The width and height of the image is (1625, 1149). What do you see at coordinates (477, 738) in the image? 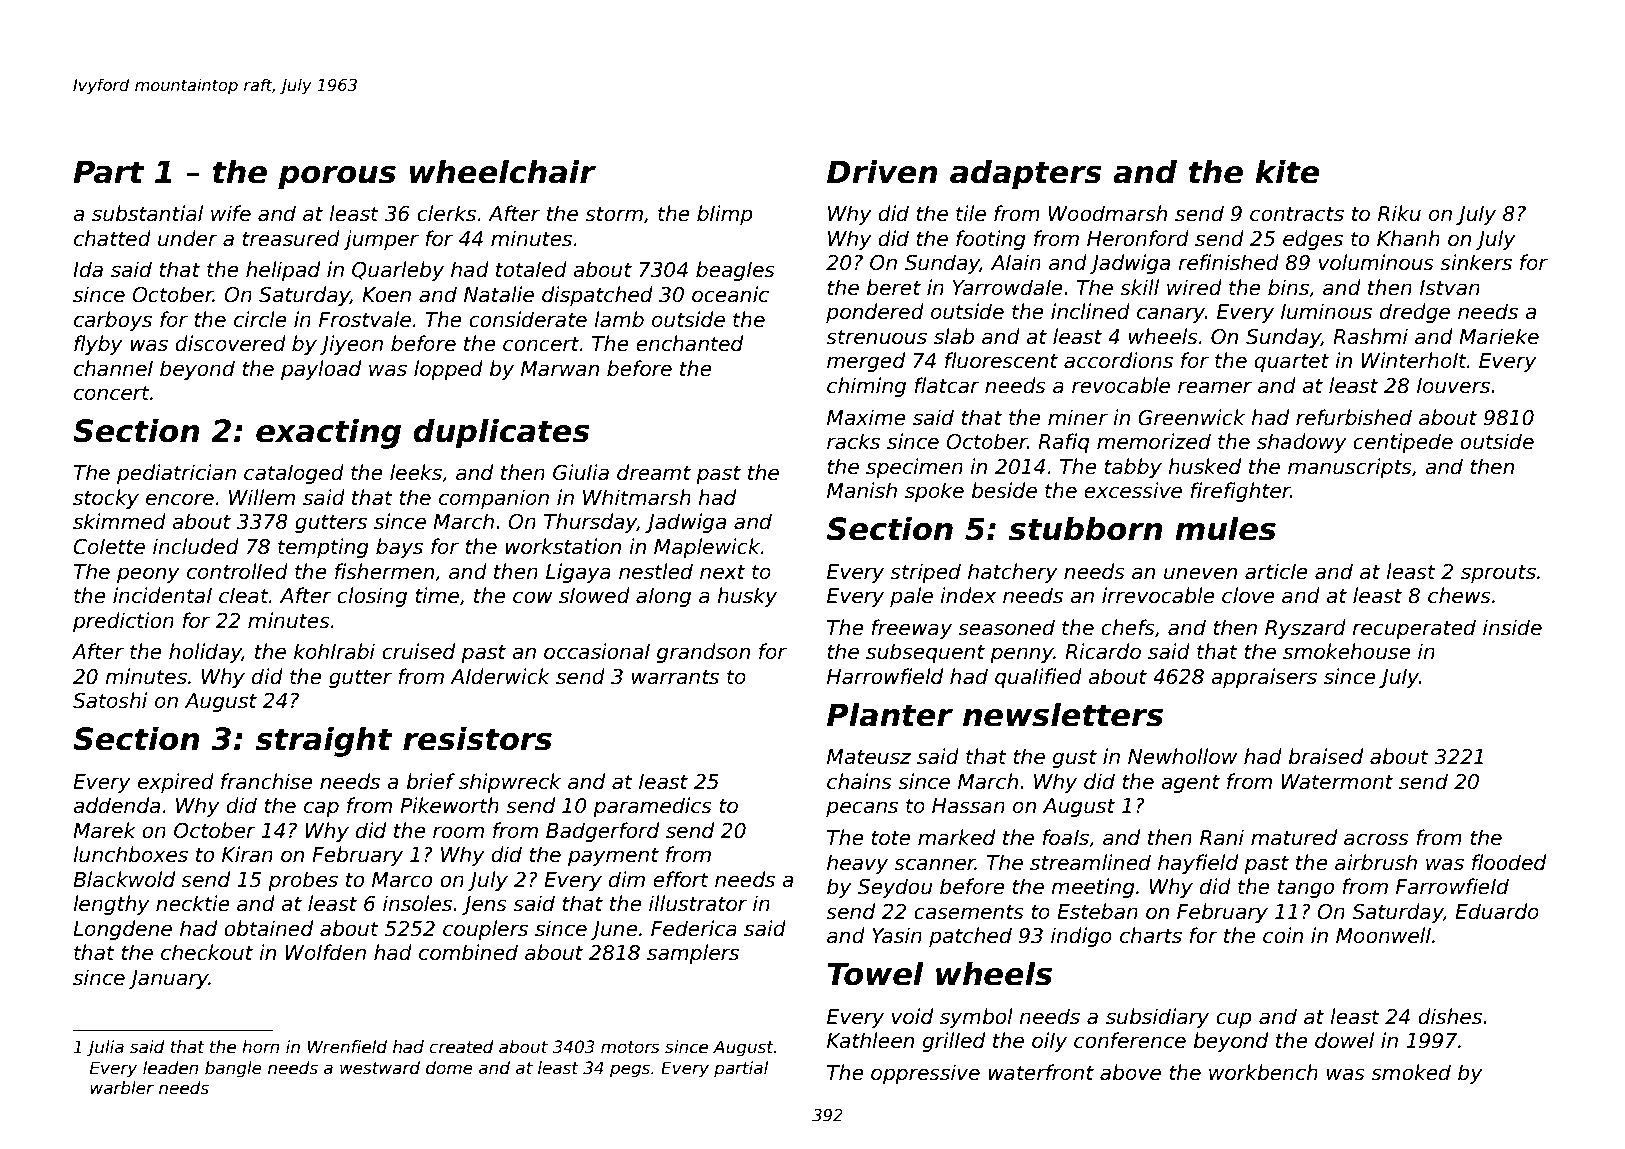
I see `resistors` at bounding box center [477, 738].
